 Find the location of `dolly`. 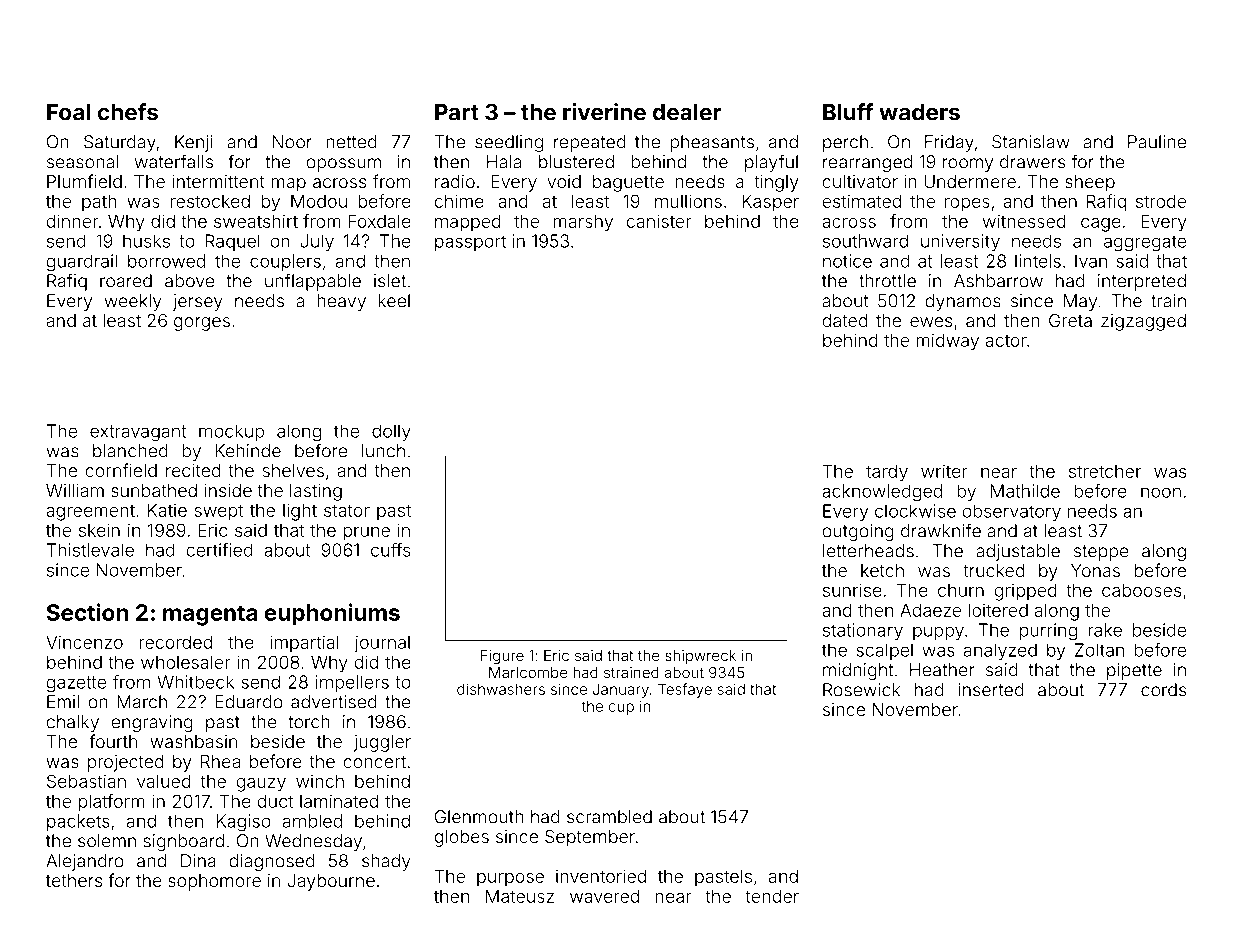

dolly is located at coordinates (391, 432).
